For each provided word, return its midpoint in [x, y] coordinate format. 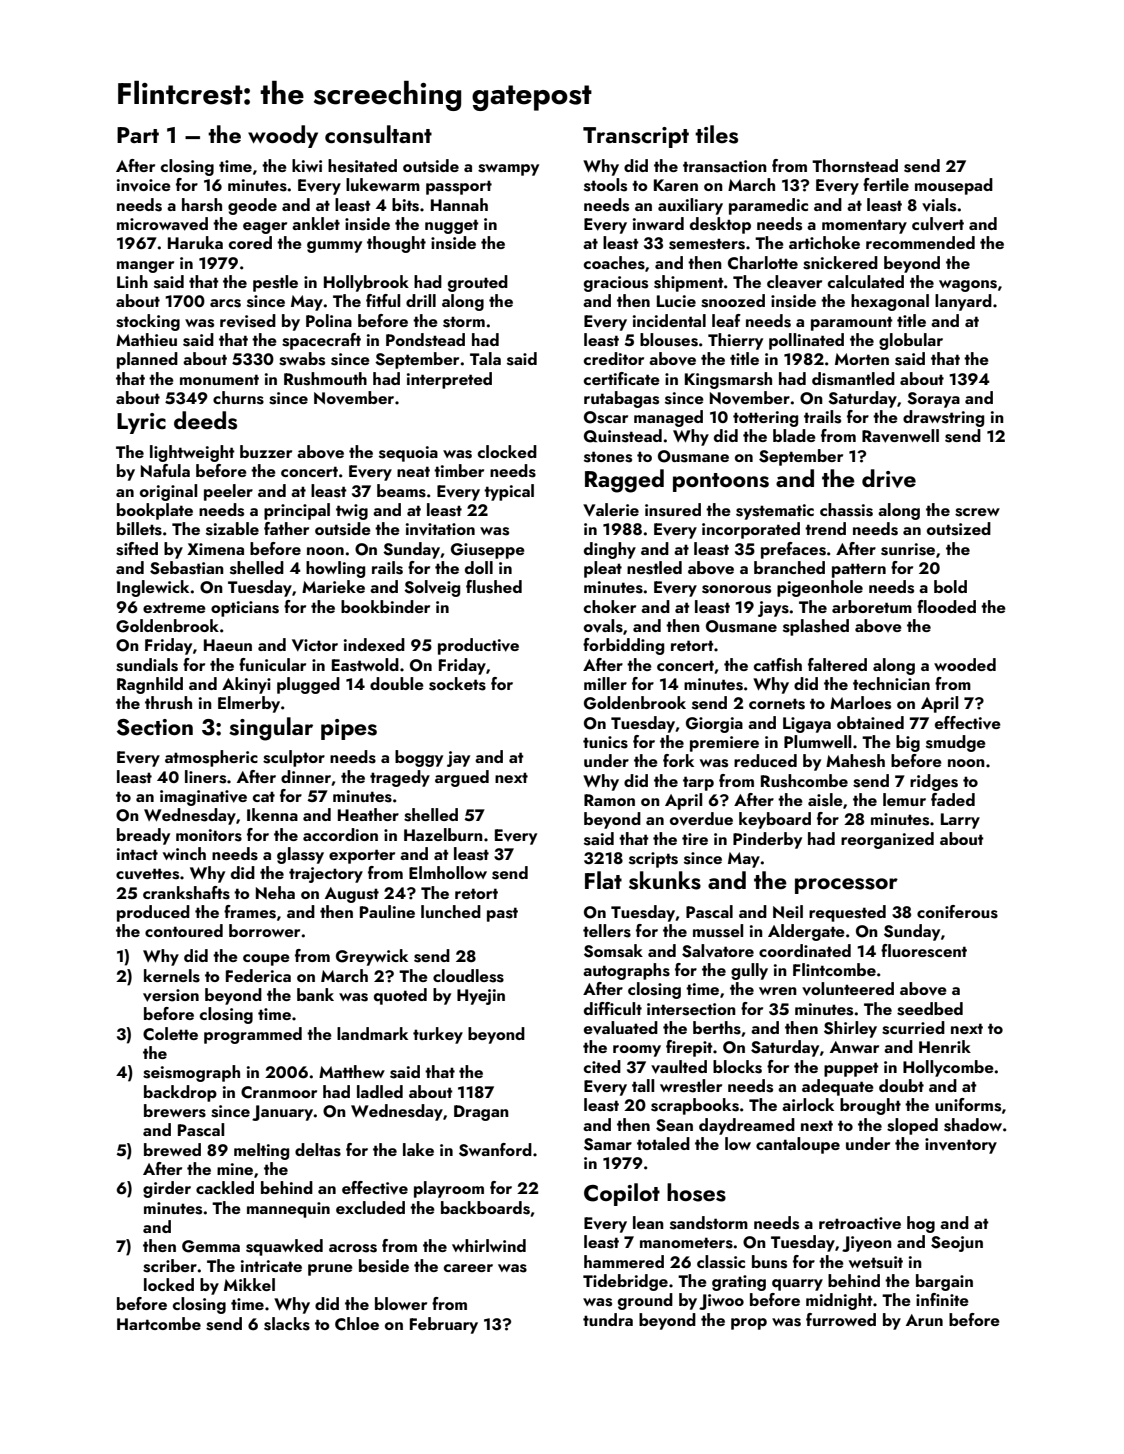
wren [778, 991]
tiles [716, 134]
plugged [308, 685]
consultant [378, 134]
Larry [960, 821]
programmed [253, 1035]
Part [138, 135]
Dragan [481, 1113]
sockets [457, 684]
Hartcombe [159, 1323]
